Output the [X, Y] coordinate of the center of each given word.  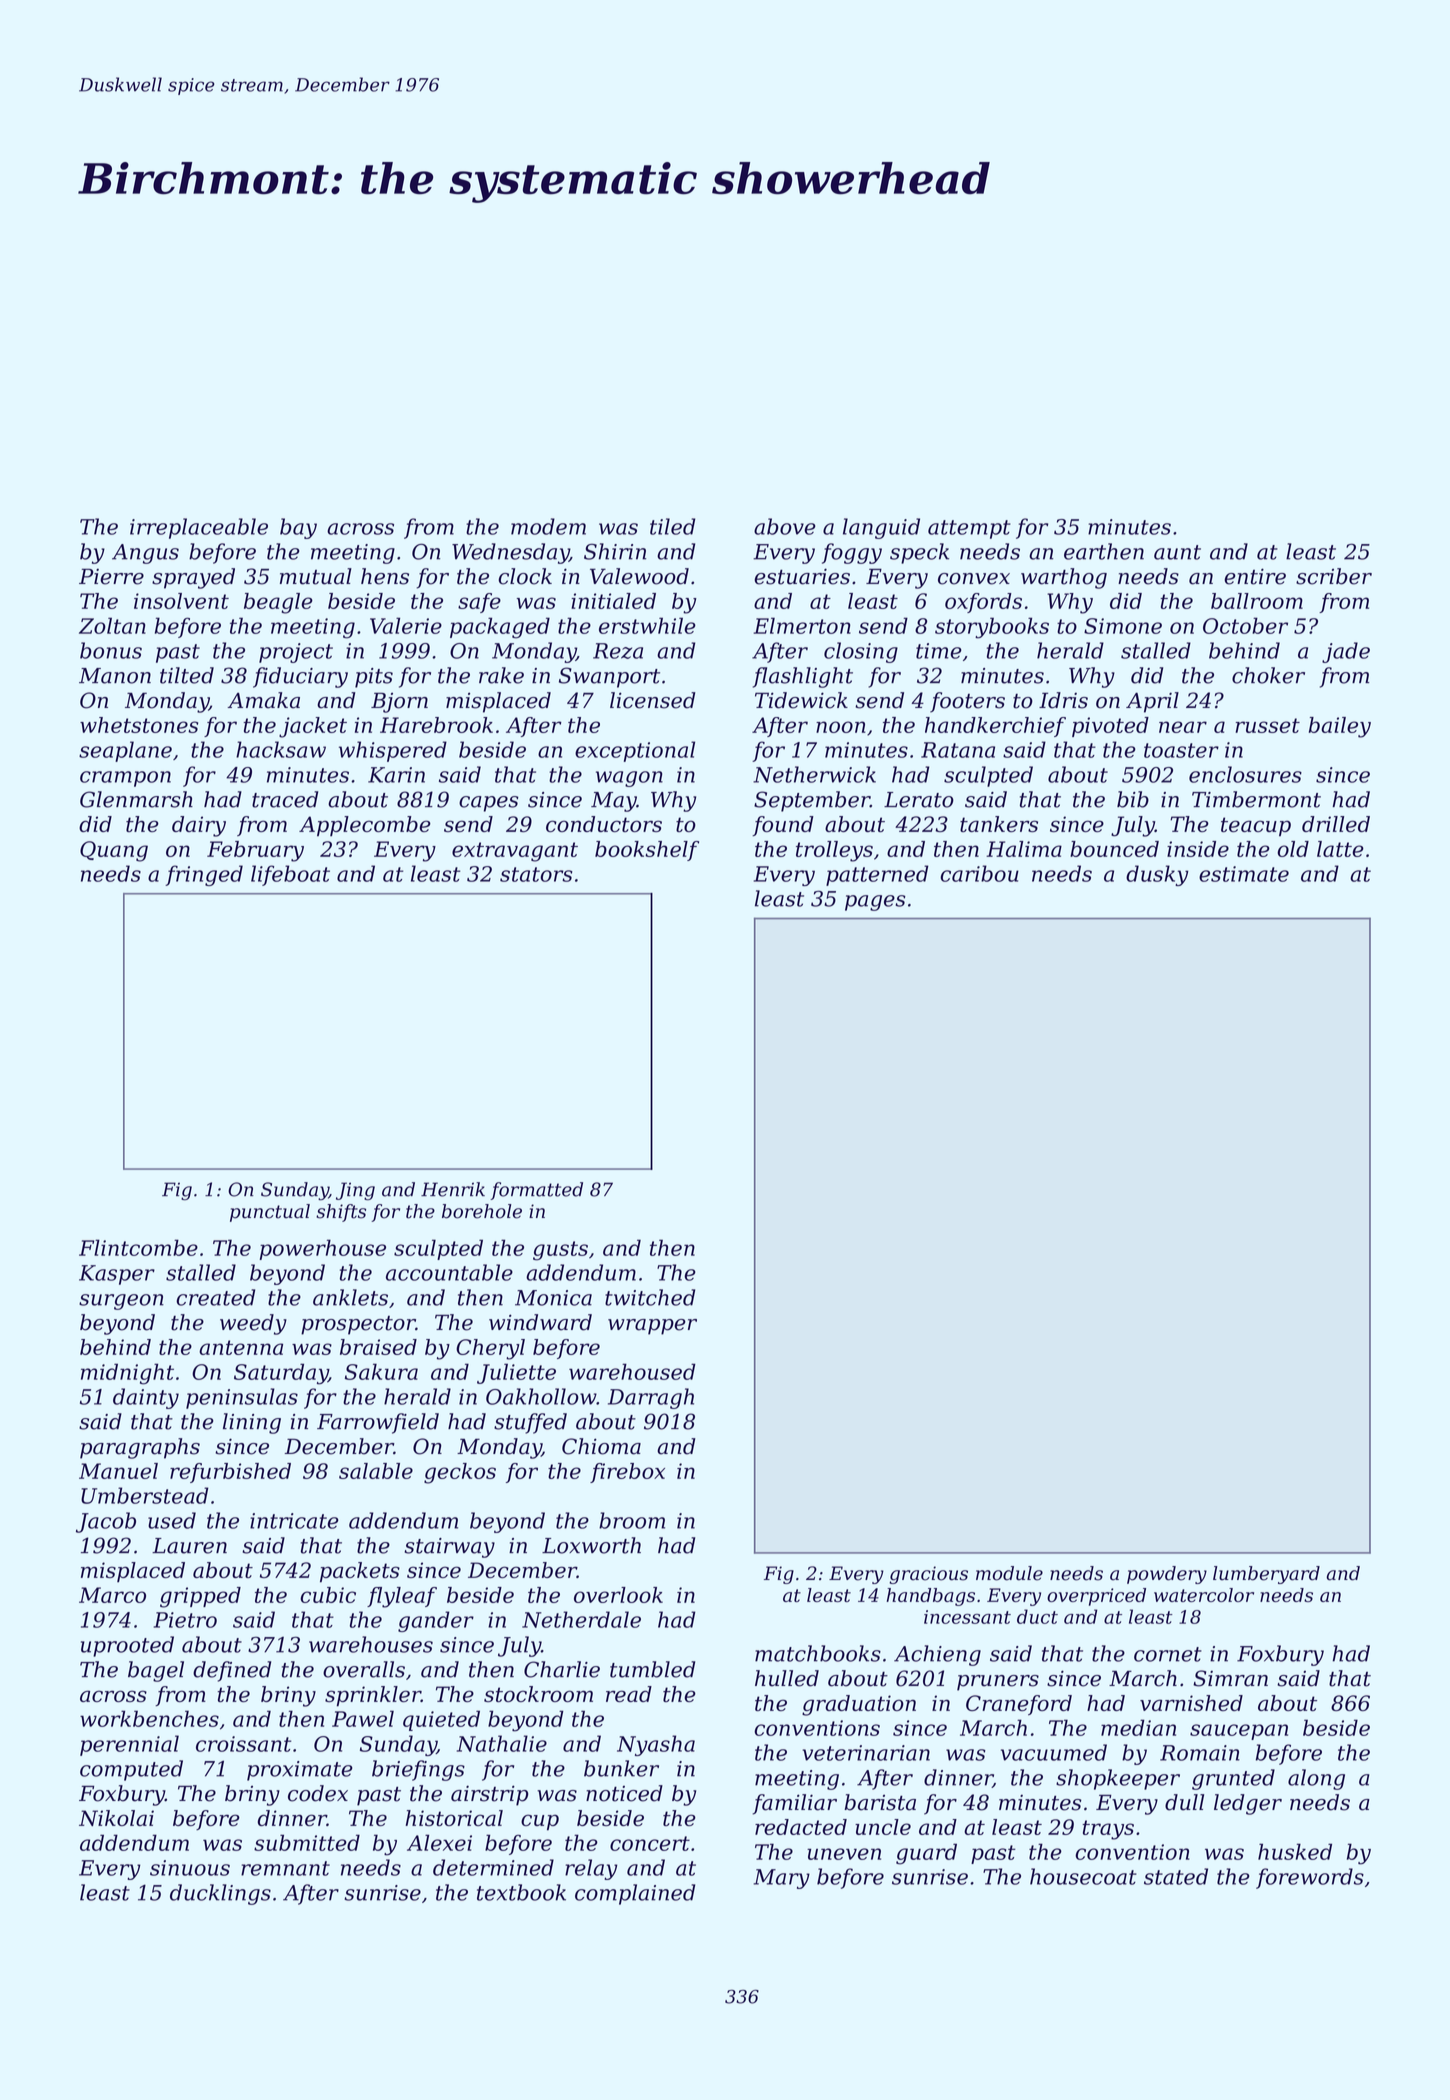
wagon [629, 779]
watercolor [1204, 1595]
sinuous [190, 1868]
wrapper [652, 1327]
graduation [859, 1705]
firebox [627, 1473]
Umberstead [145, 1495]
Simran [1230, 1678]
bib [1133, 799]
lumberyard [1266, 1575]
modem [548, 526]
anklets [350, 1297]
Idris [1063, 700]
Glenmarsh [136, 799]
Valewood [639, 576]
